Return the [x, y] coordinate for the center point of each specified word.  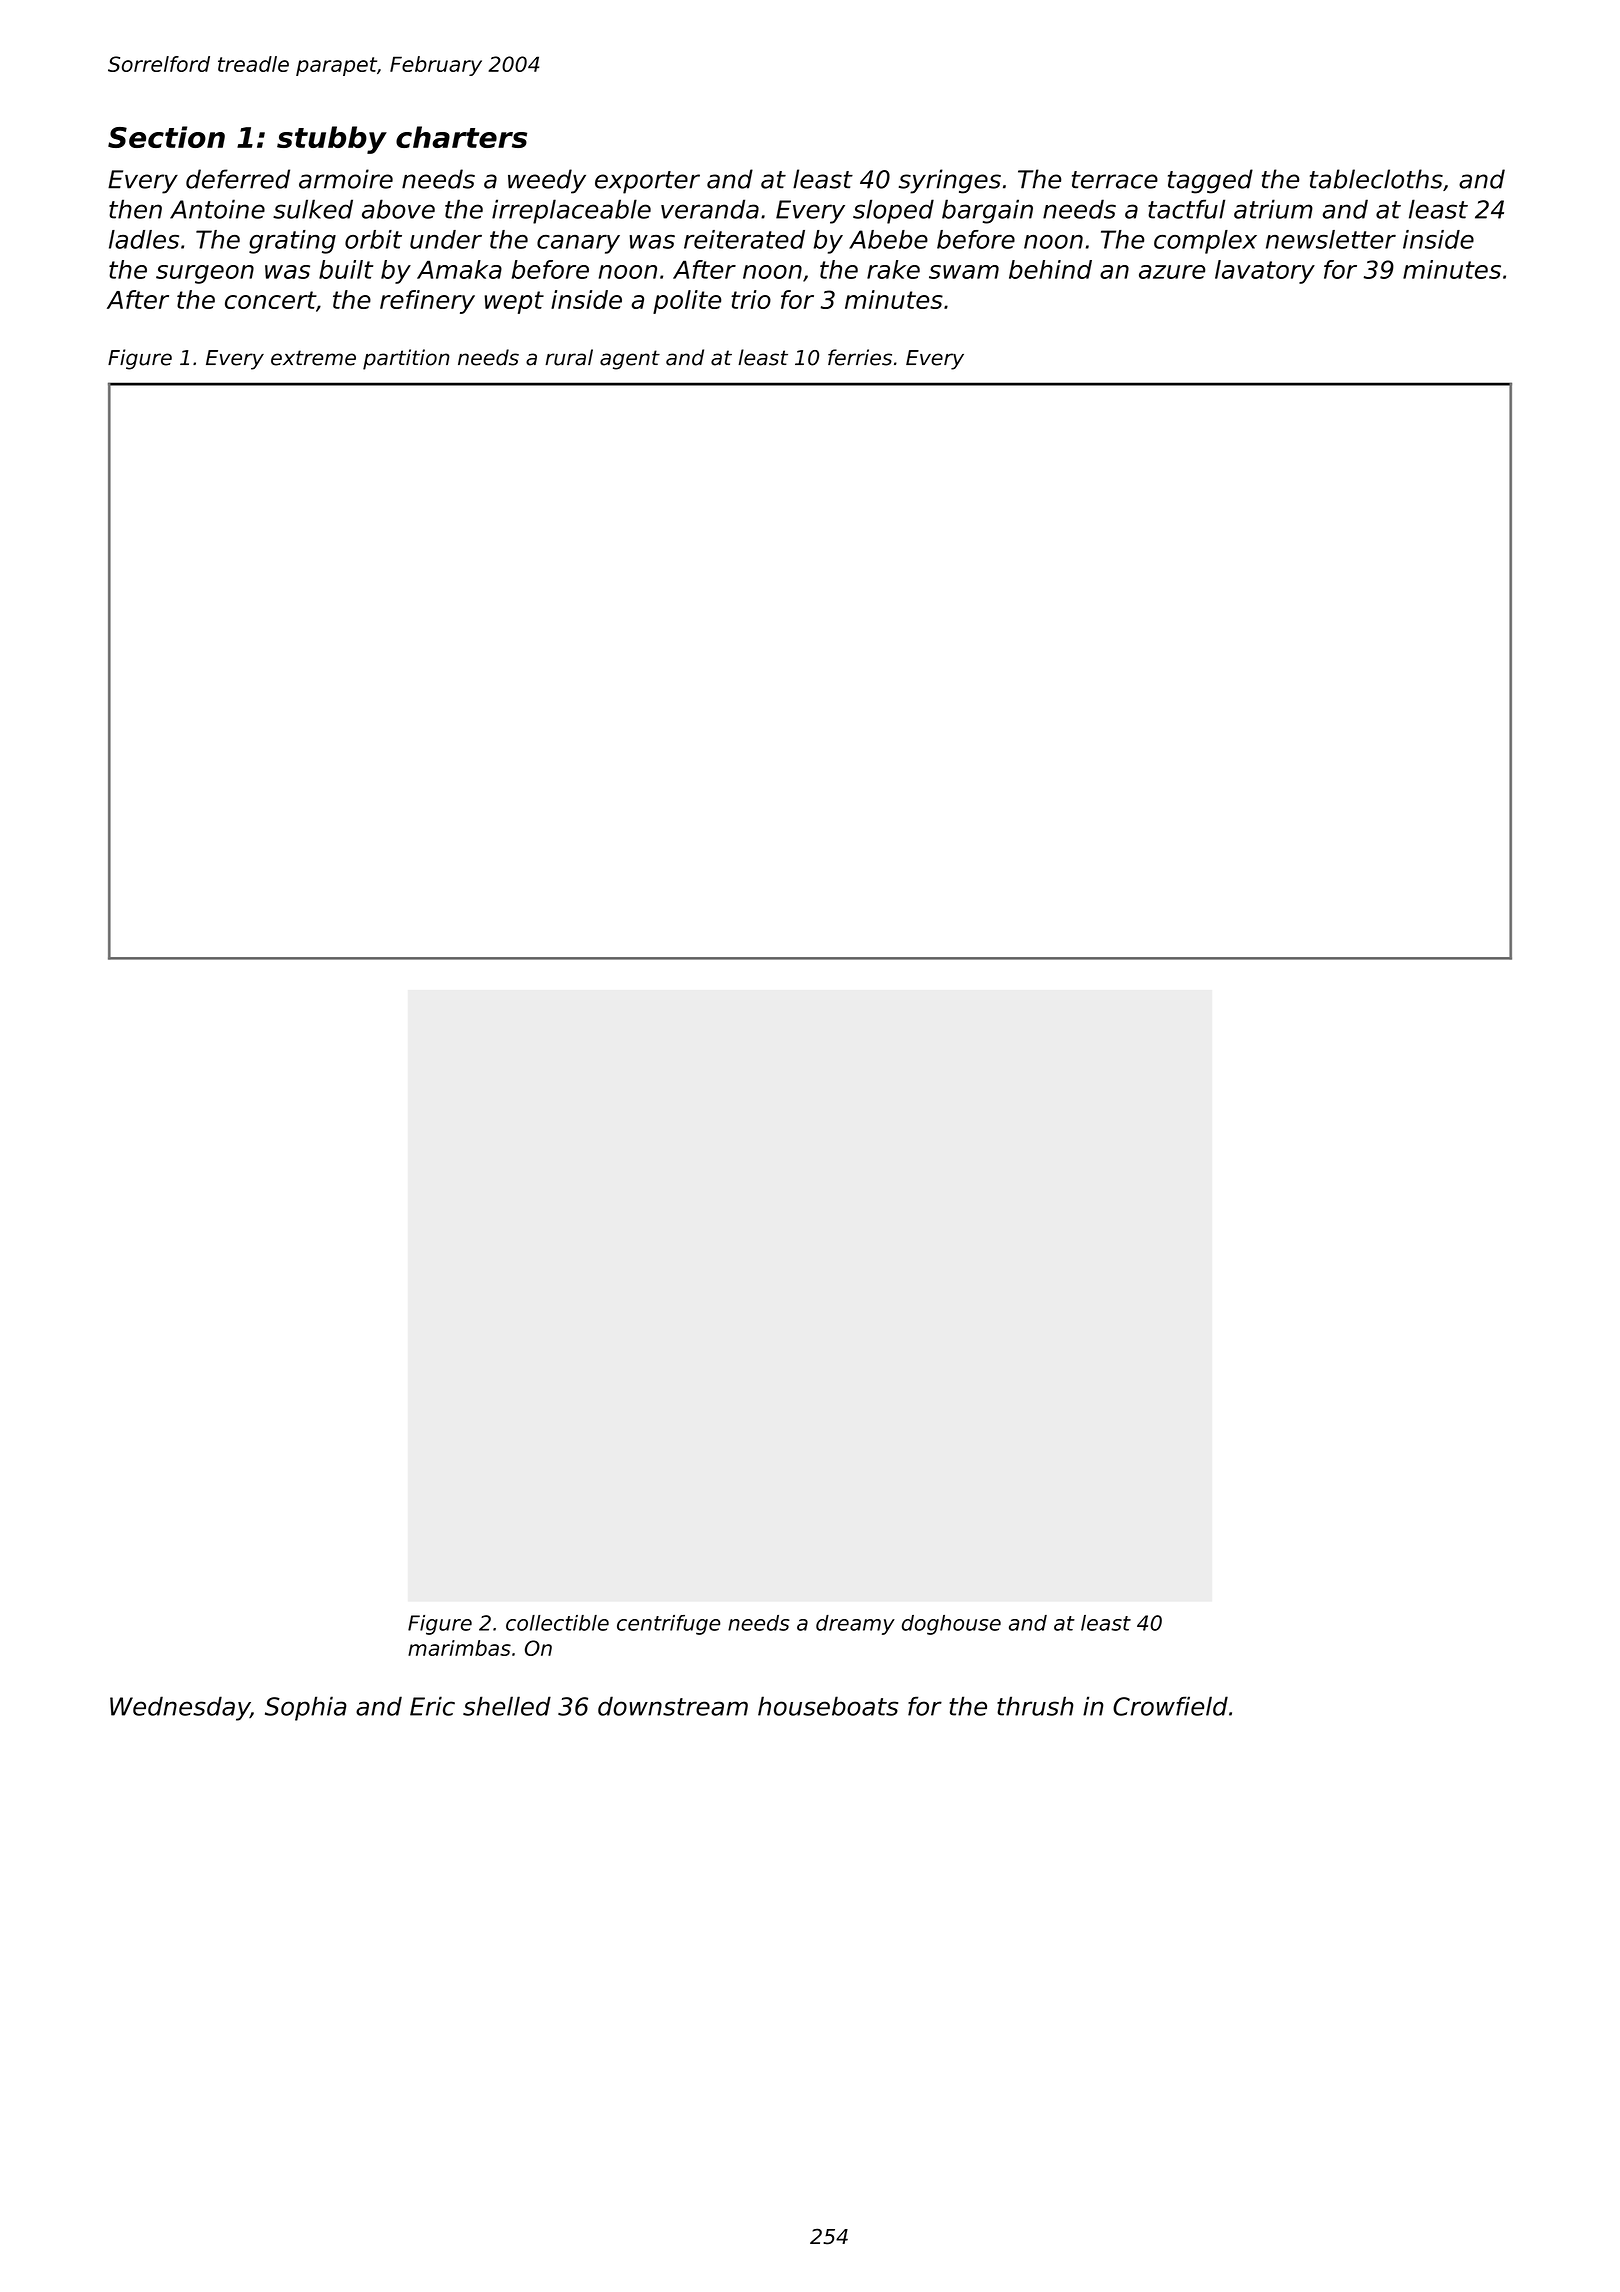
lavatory [1265, 272]
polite [687, 302]
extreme [313, 358]
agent [630, 360]
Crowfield [1170, 1706]
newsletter [1331, 239]
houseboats [828, 1706]
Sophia [306, 1708]
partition [406, 359]
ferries [860, 357]
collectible [557, 1623]
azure [1172, 272]
